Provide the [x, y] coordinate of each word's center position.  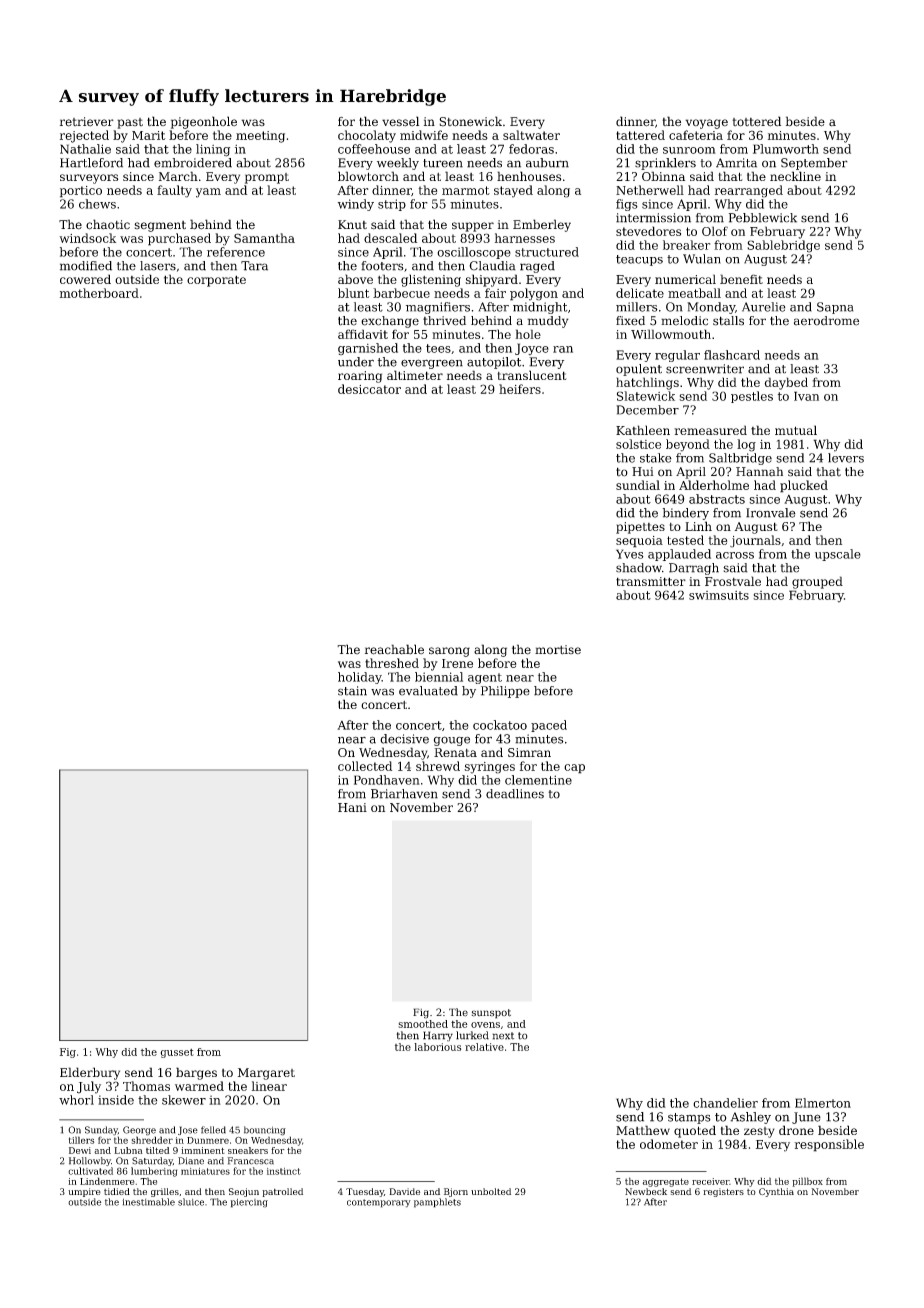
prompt [267, 178]
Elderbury [90, 1073]
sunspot [491, 1014]
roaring [360, 377]
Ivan [806, 396]
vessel [400, 121]
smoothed [423, 1024]
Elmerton [823, 1103]
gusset [177, 1053]
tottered [756, 121]
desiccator [369, 389]
